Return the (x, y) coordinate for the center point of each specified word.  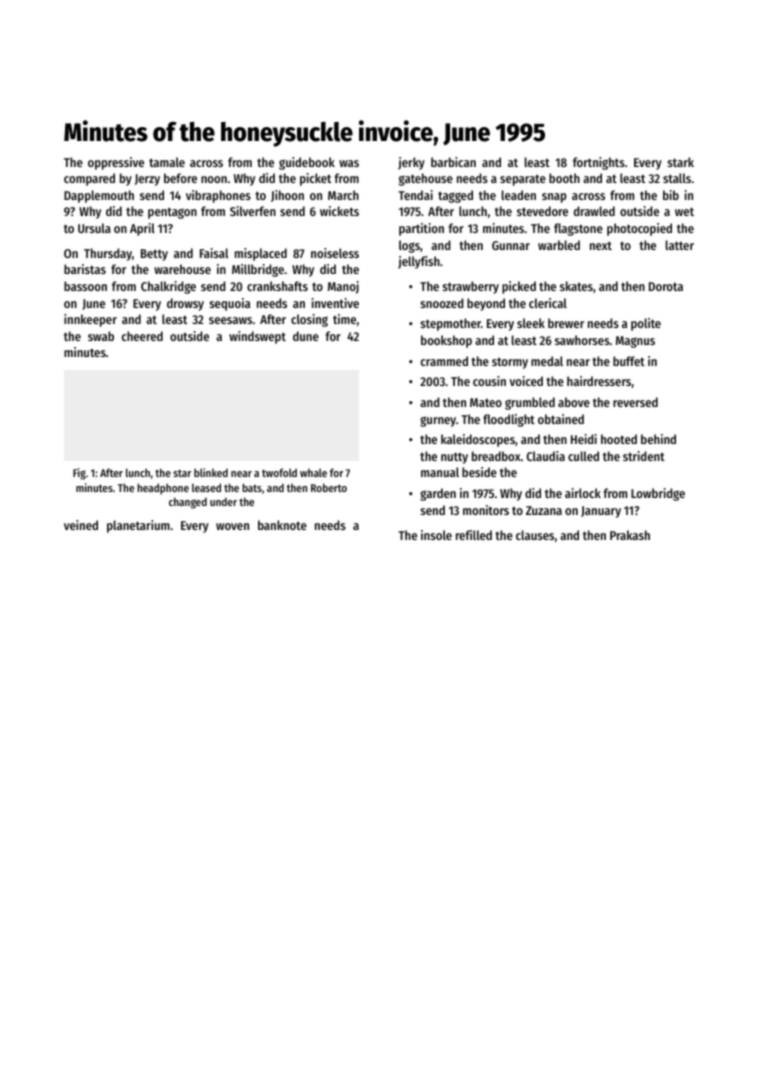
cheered (142, 336)
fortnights (599, 163)
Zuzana (544, 510)
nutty (454, 458)
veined (81, 525)
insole (436, 535)
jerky (411, 163)
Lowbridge (658, 494)
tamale (167, 162)
